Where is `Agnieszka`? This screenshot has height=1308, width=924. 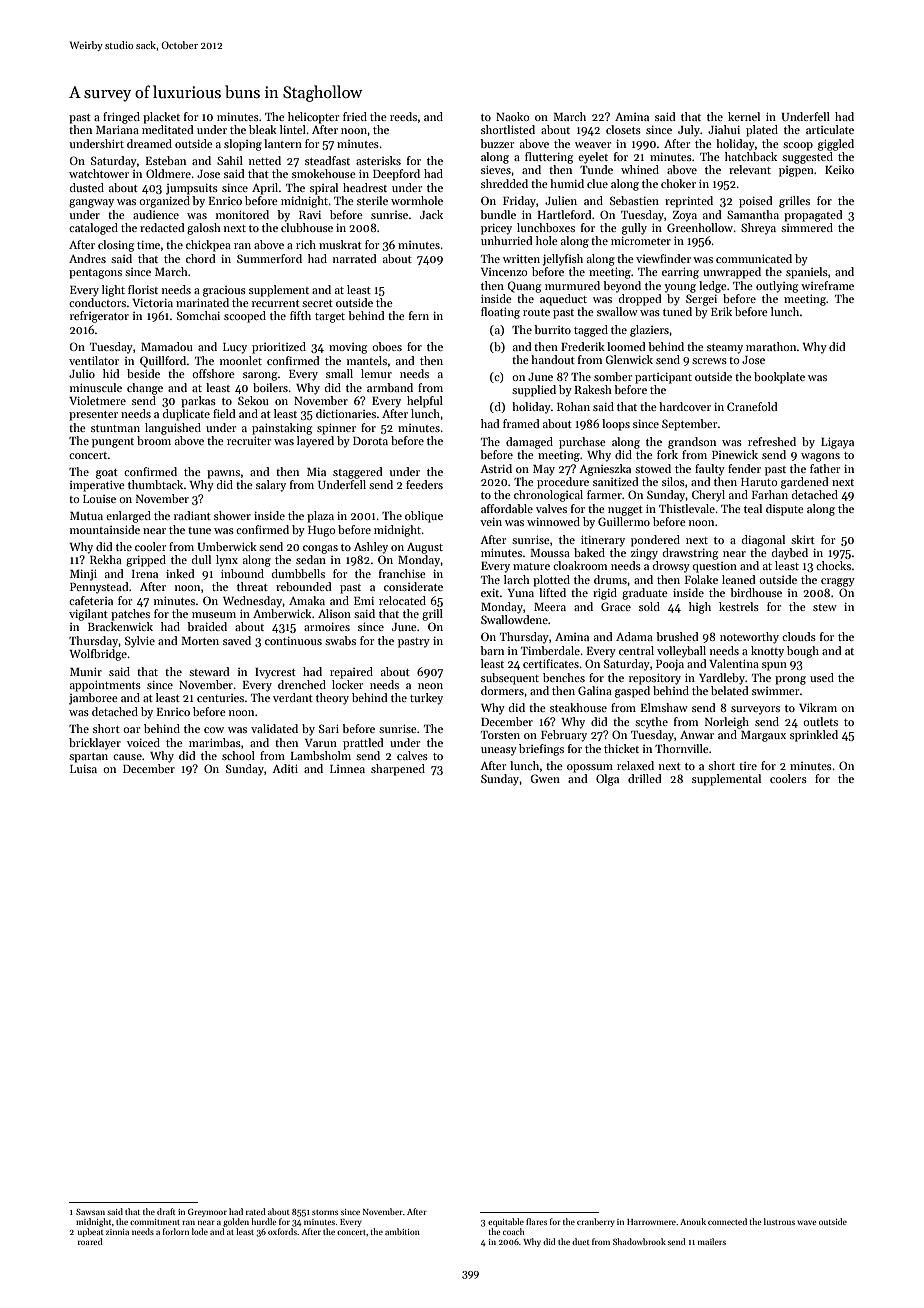 Agnieszka is located at coordinates (605, 470).
